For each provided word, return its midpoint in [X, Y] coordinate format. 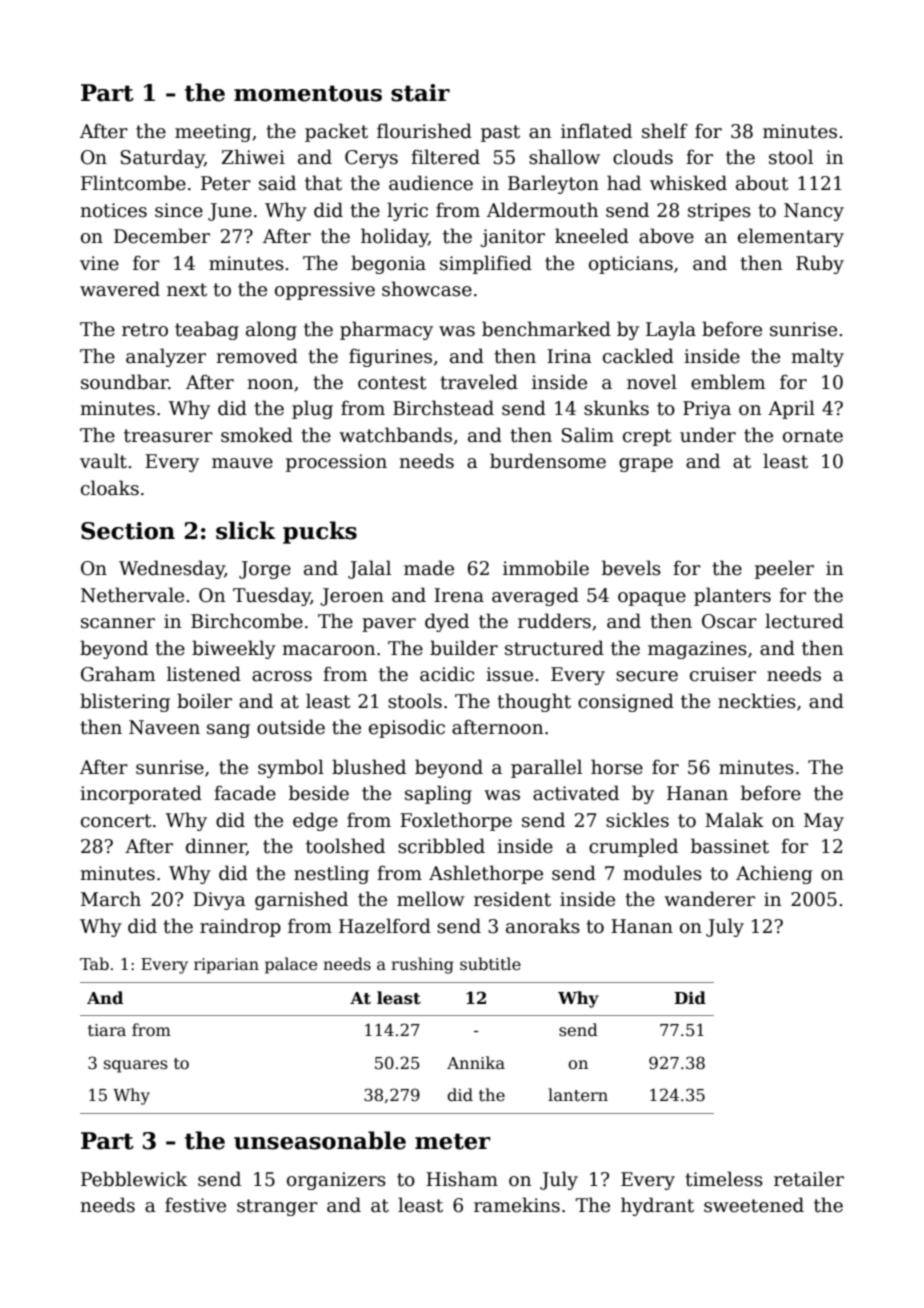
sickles [637, 820]
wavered [120, 289]
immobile [546, 568]
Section [128, 531]
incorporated [141, 794]
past [500, 133]
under [708, 435]
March [111, 899]
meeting [213, 133]
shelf [665, 131]
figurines [390, 357]
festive [195, 1205]
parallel [546, 768]
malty [817, 357]
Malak [734, 820]
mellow [431, 899]
